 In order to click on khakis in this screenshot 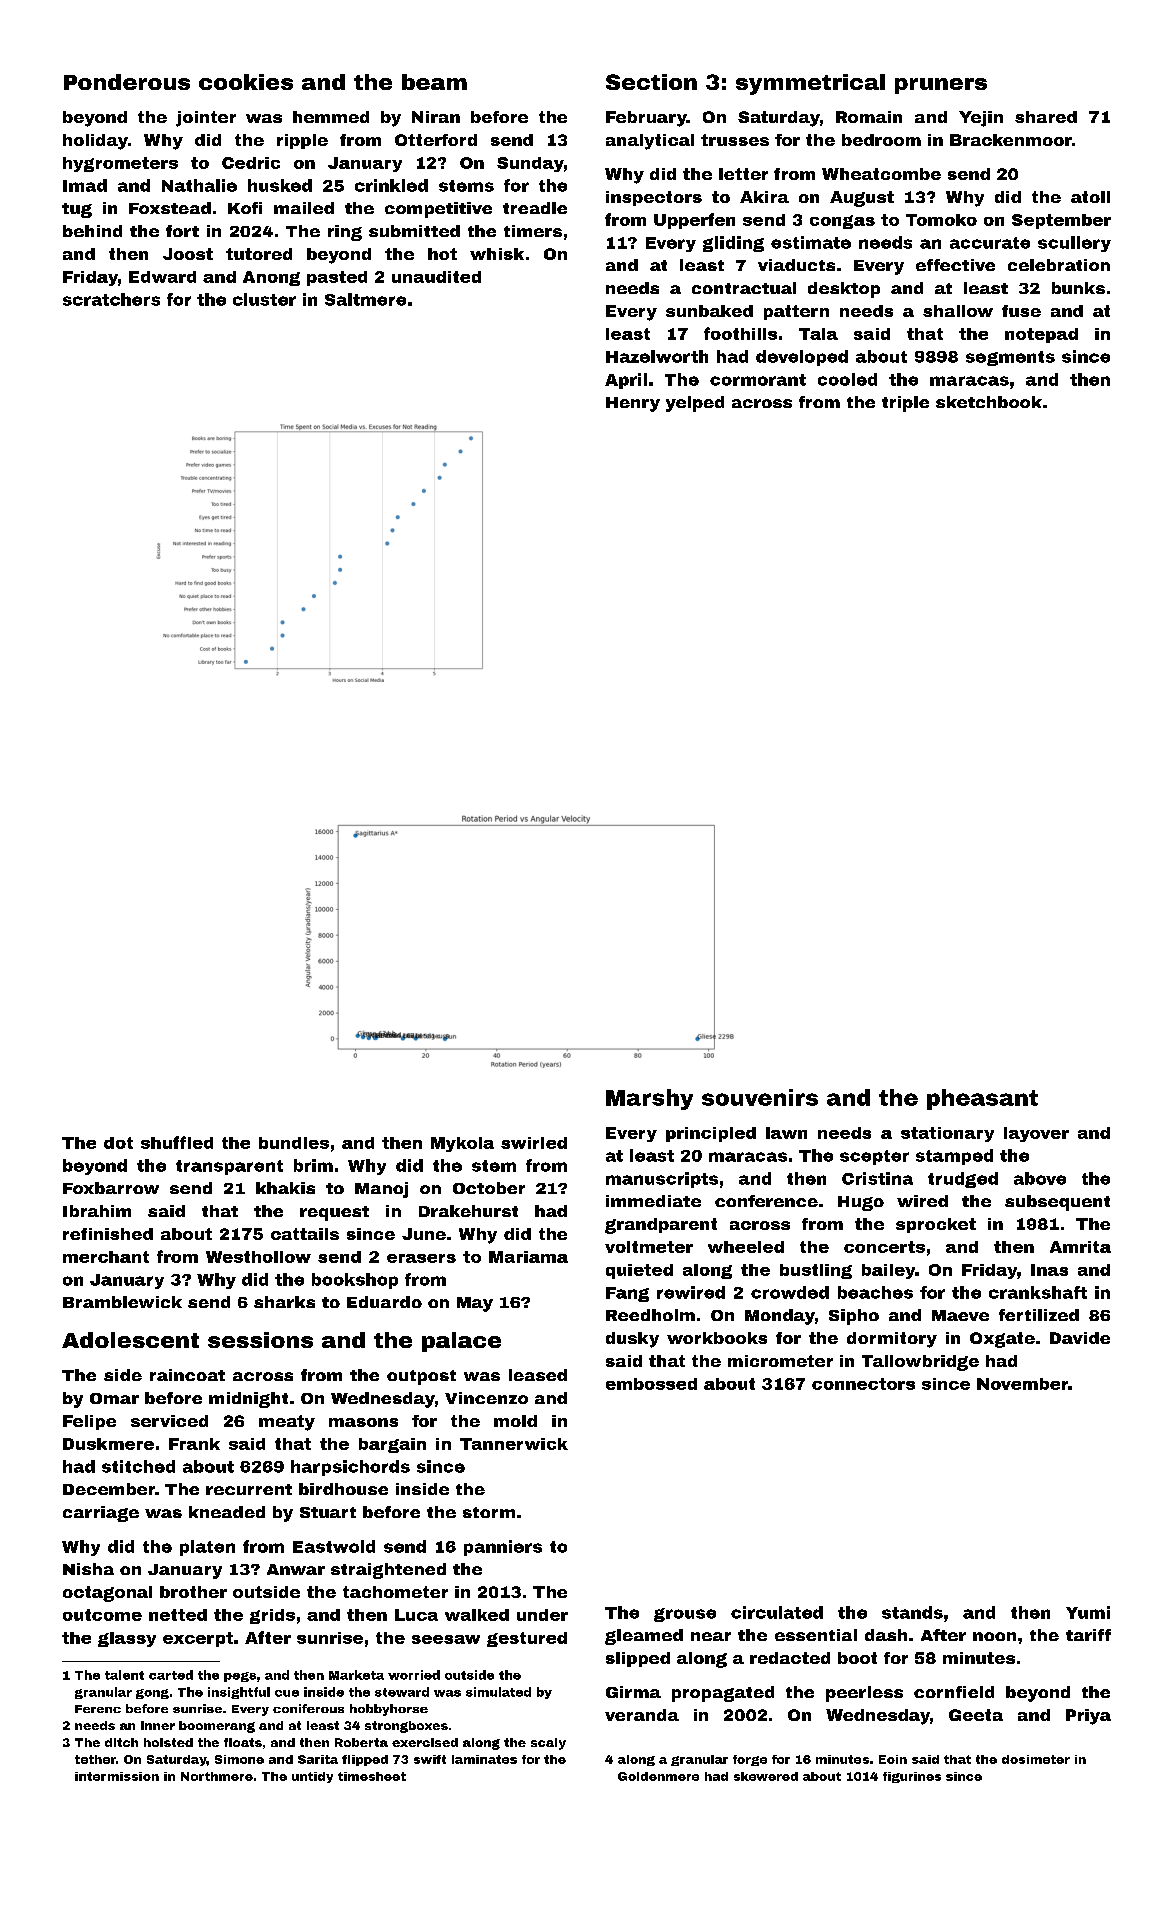, I will do `click(285, 1188)`.
